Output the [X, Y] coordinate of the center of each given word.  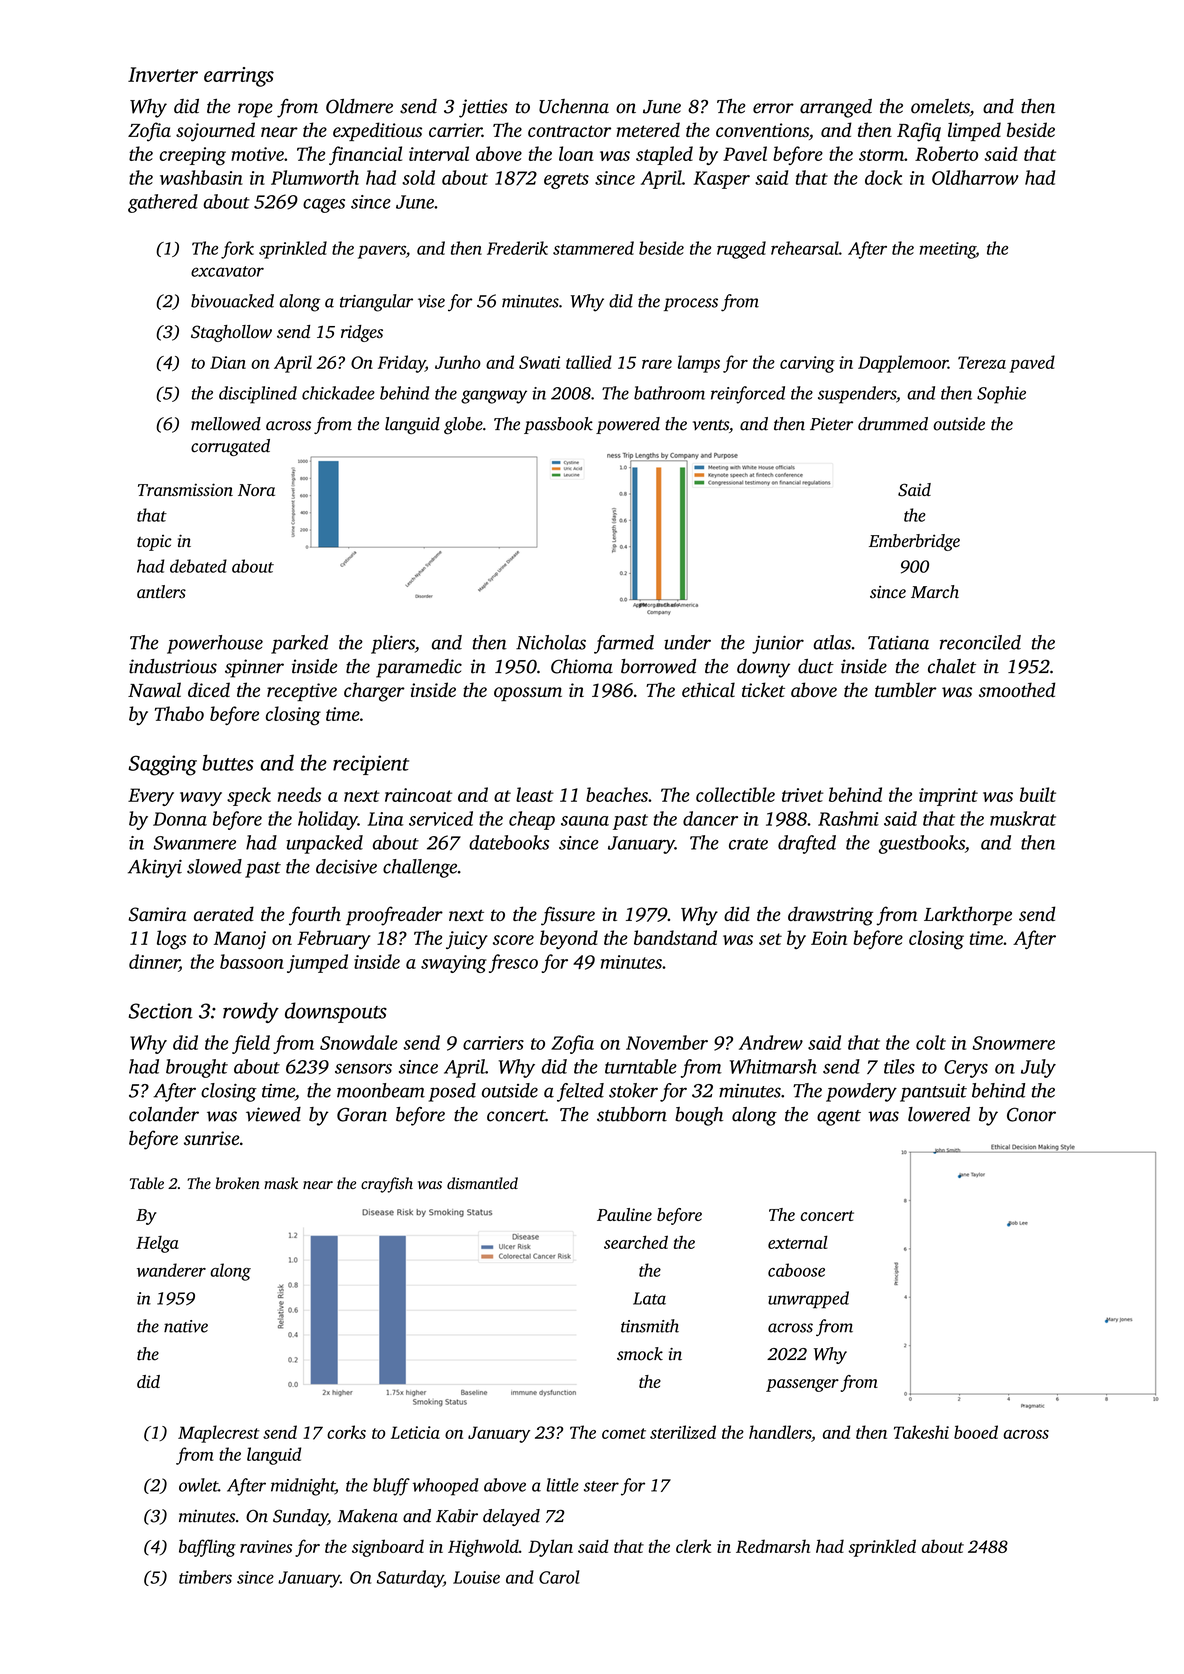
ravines [266, 1546]
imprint [948, 797]
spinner [254, 668]
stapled [664, 155]
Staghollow [231, 333]
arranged [836, 108]
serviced [441, 818]
